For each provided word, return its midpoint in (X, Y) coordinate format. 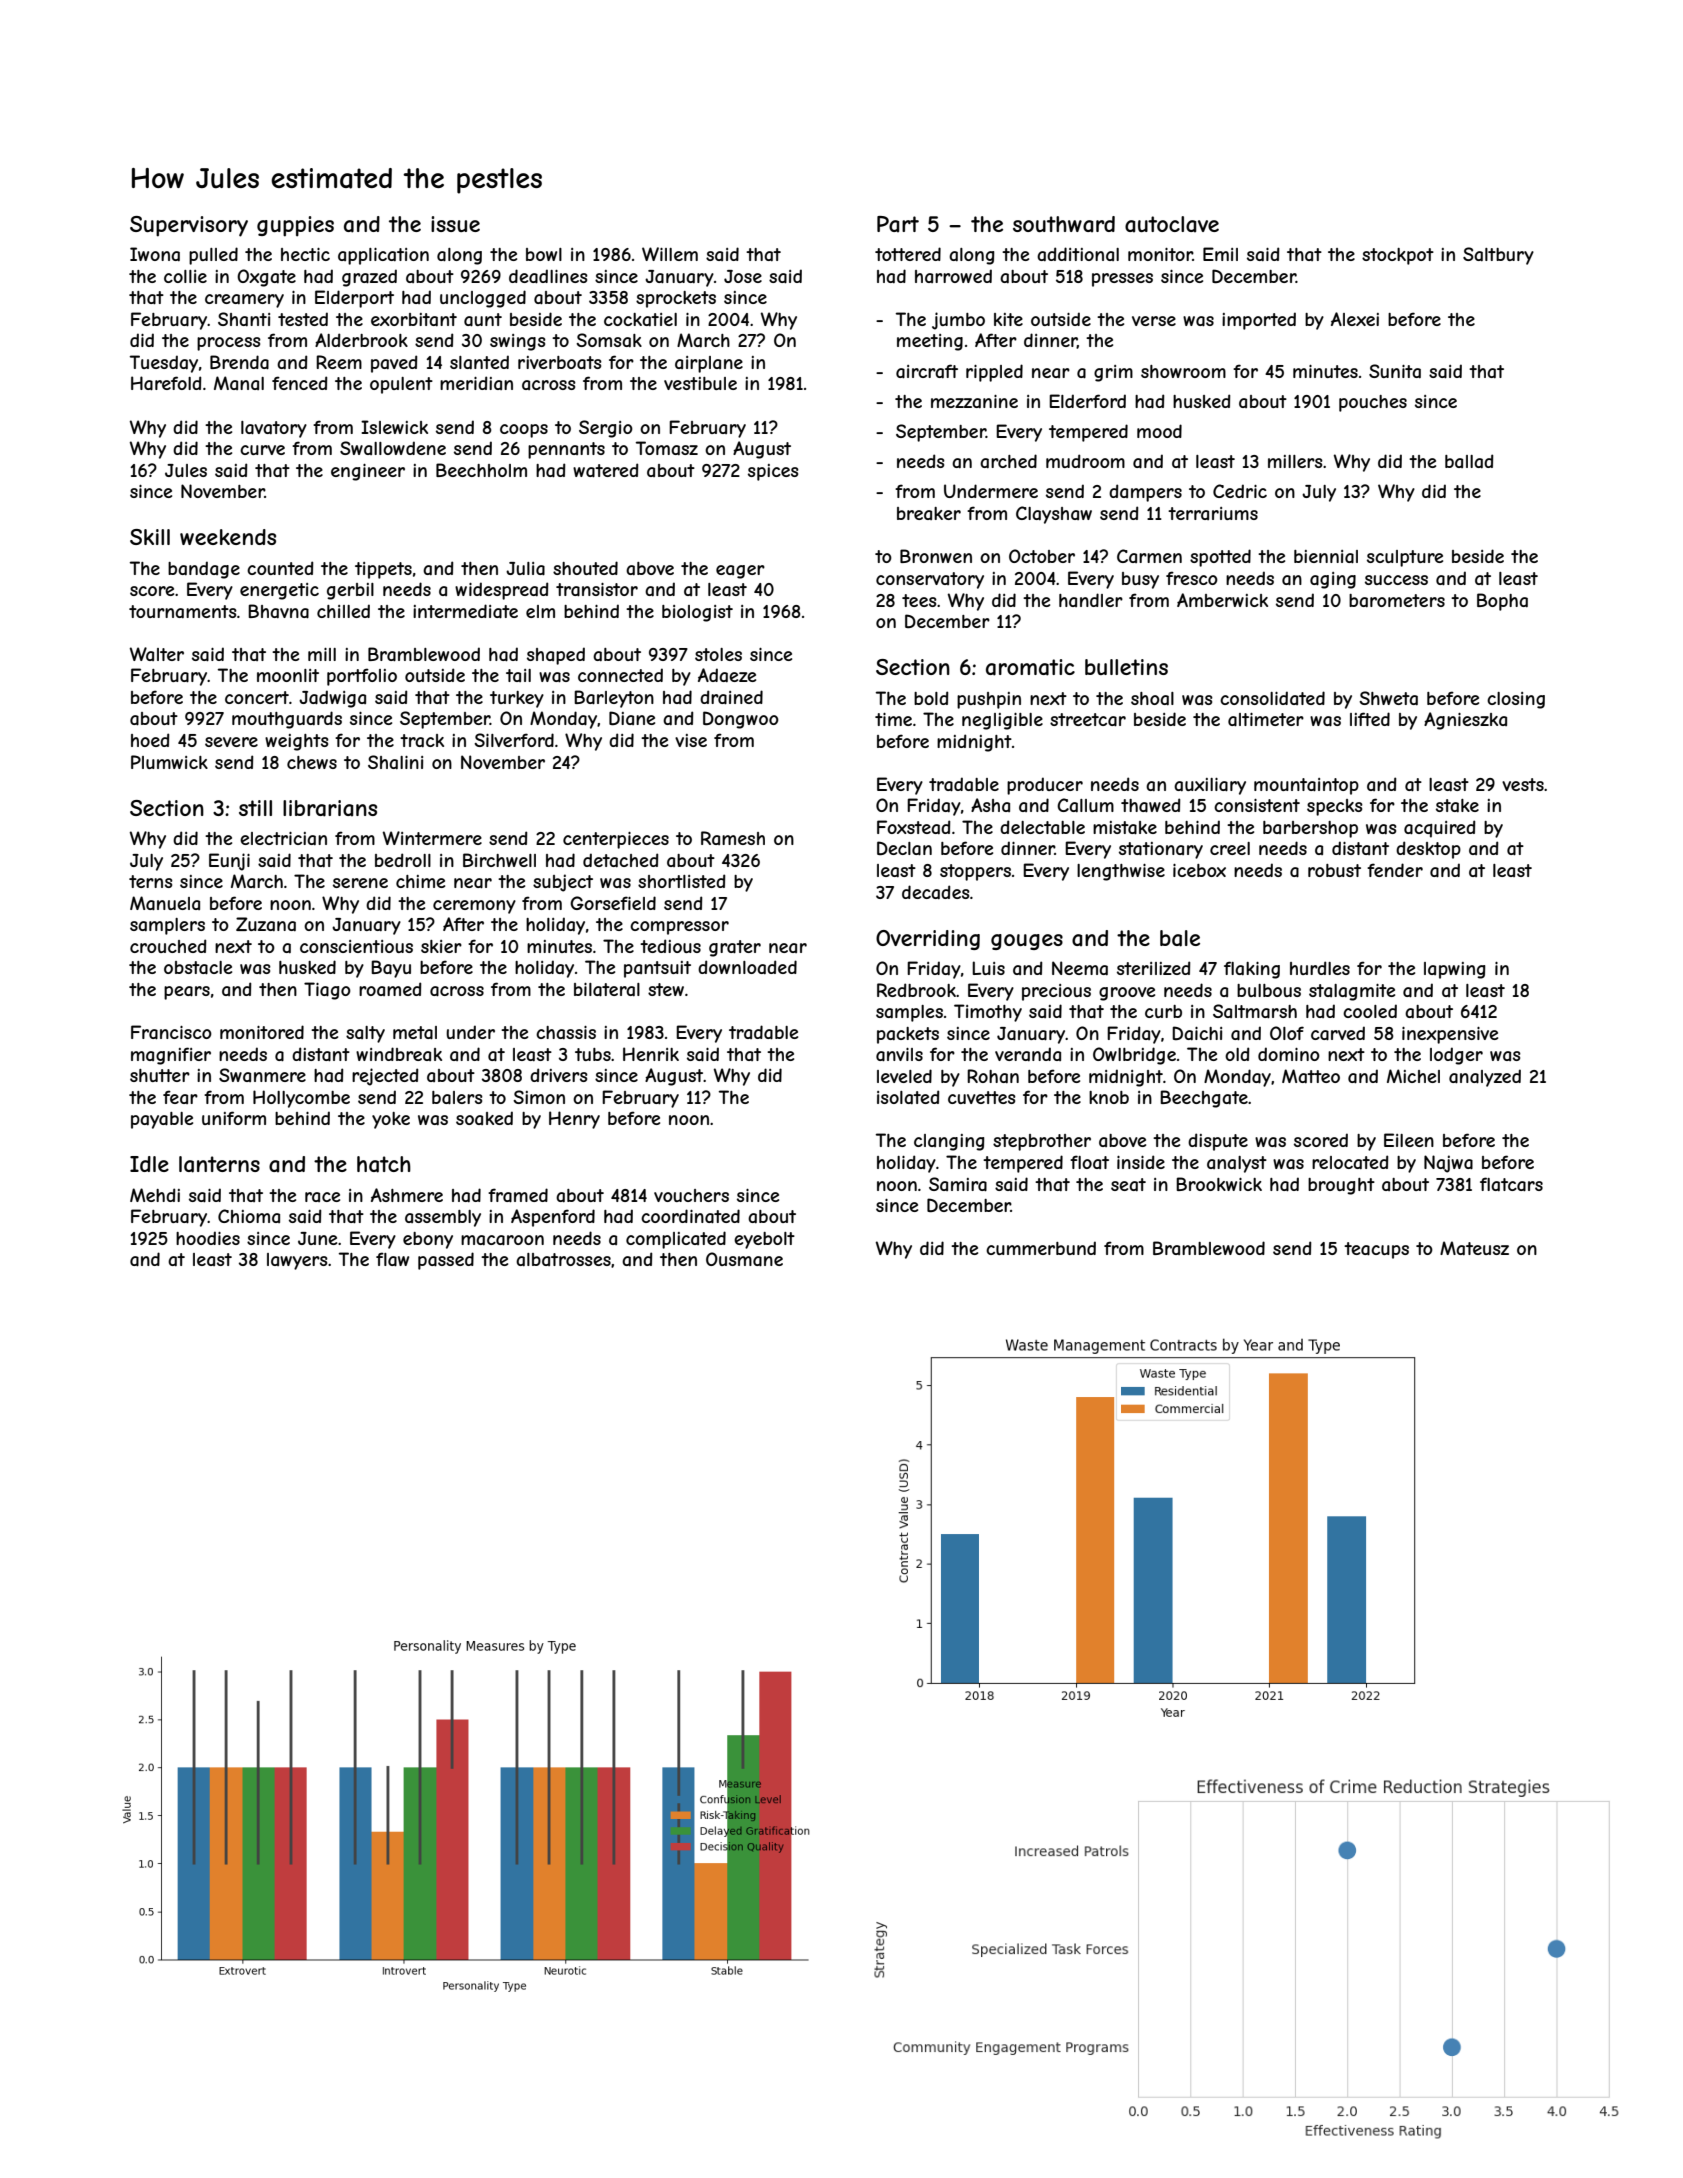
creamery (244, 301)
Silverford (514, 740)
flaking (1252, 970)
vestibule (700, 383)
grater (735, 948)
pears (187, 993)
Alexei (1355, 319)
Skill (150, 537)
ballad (1469, 461)
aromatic (1030, 667)
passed (446, 1261)
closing (1516, 700)
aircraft (927, 371)
